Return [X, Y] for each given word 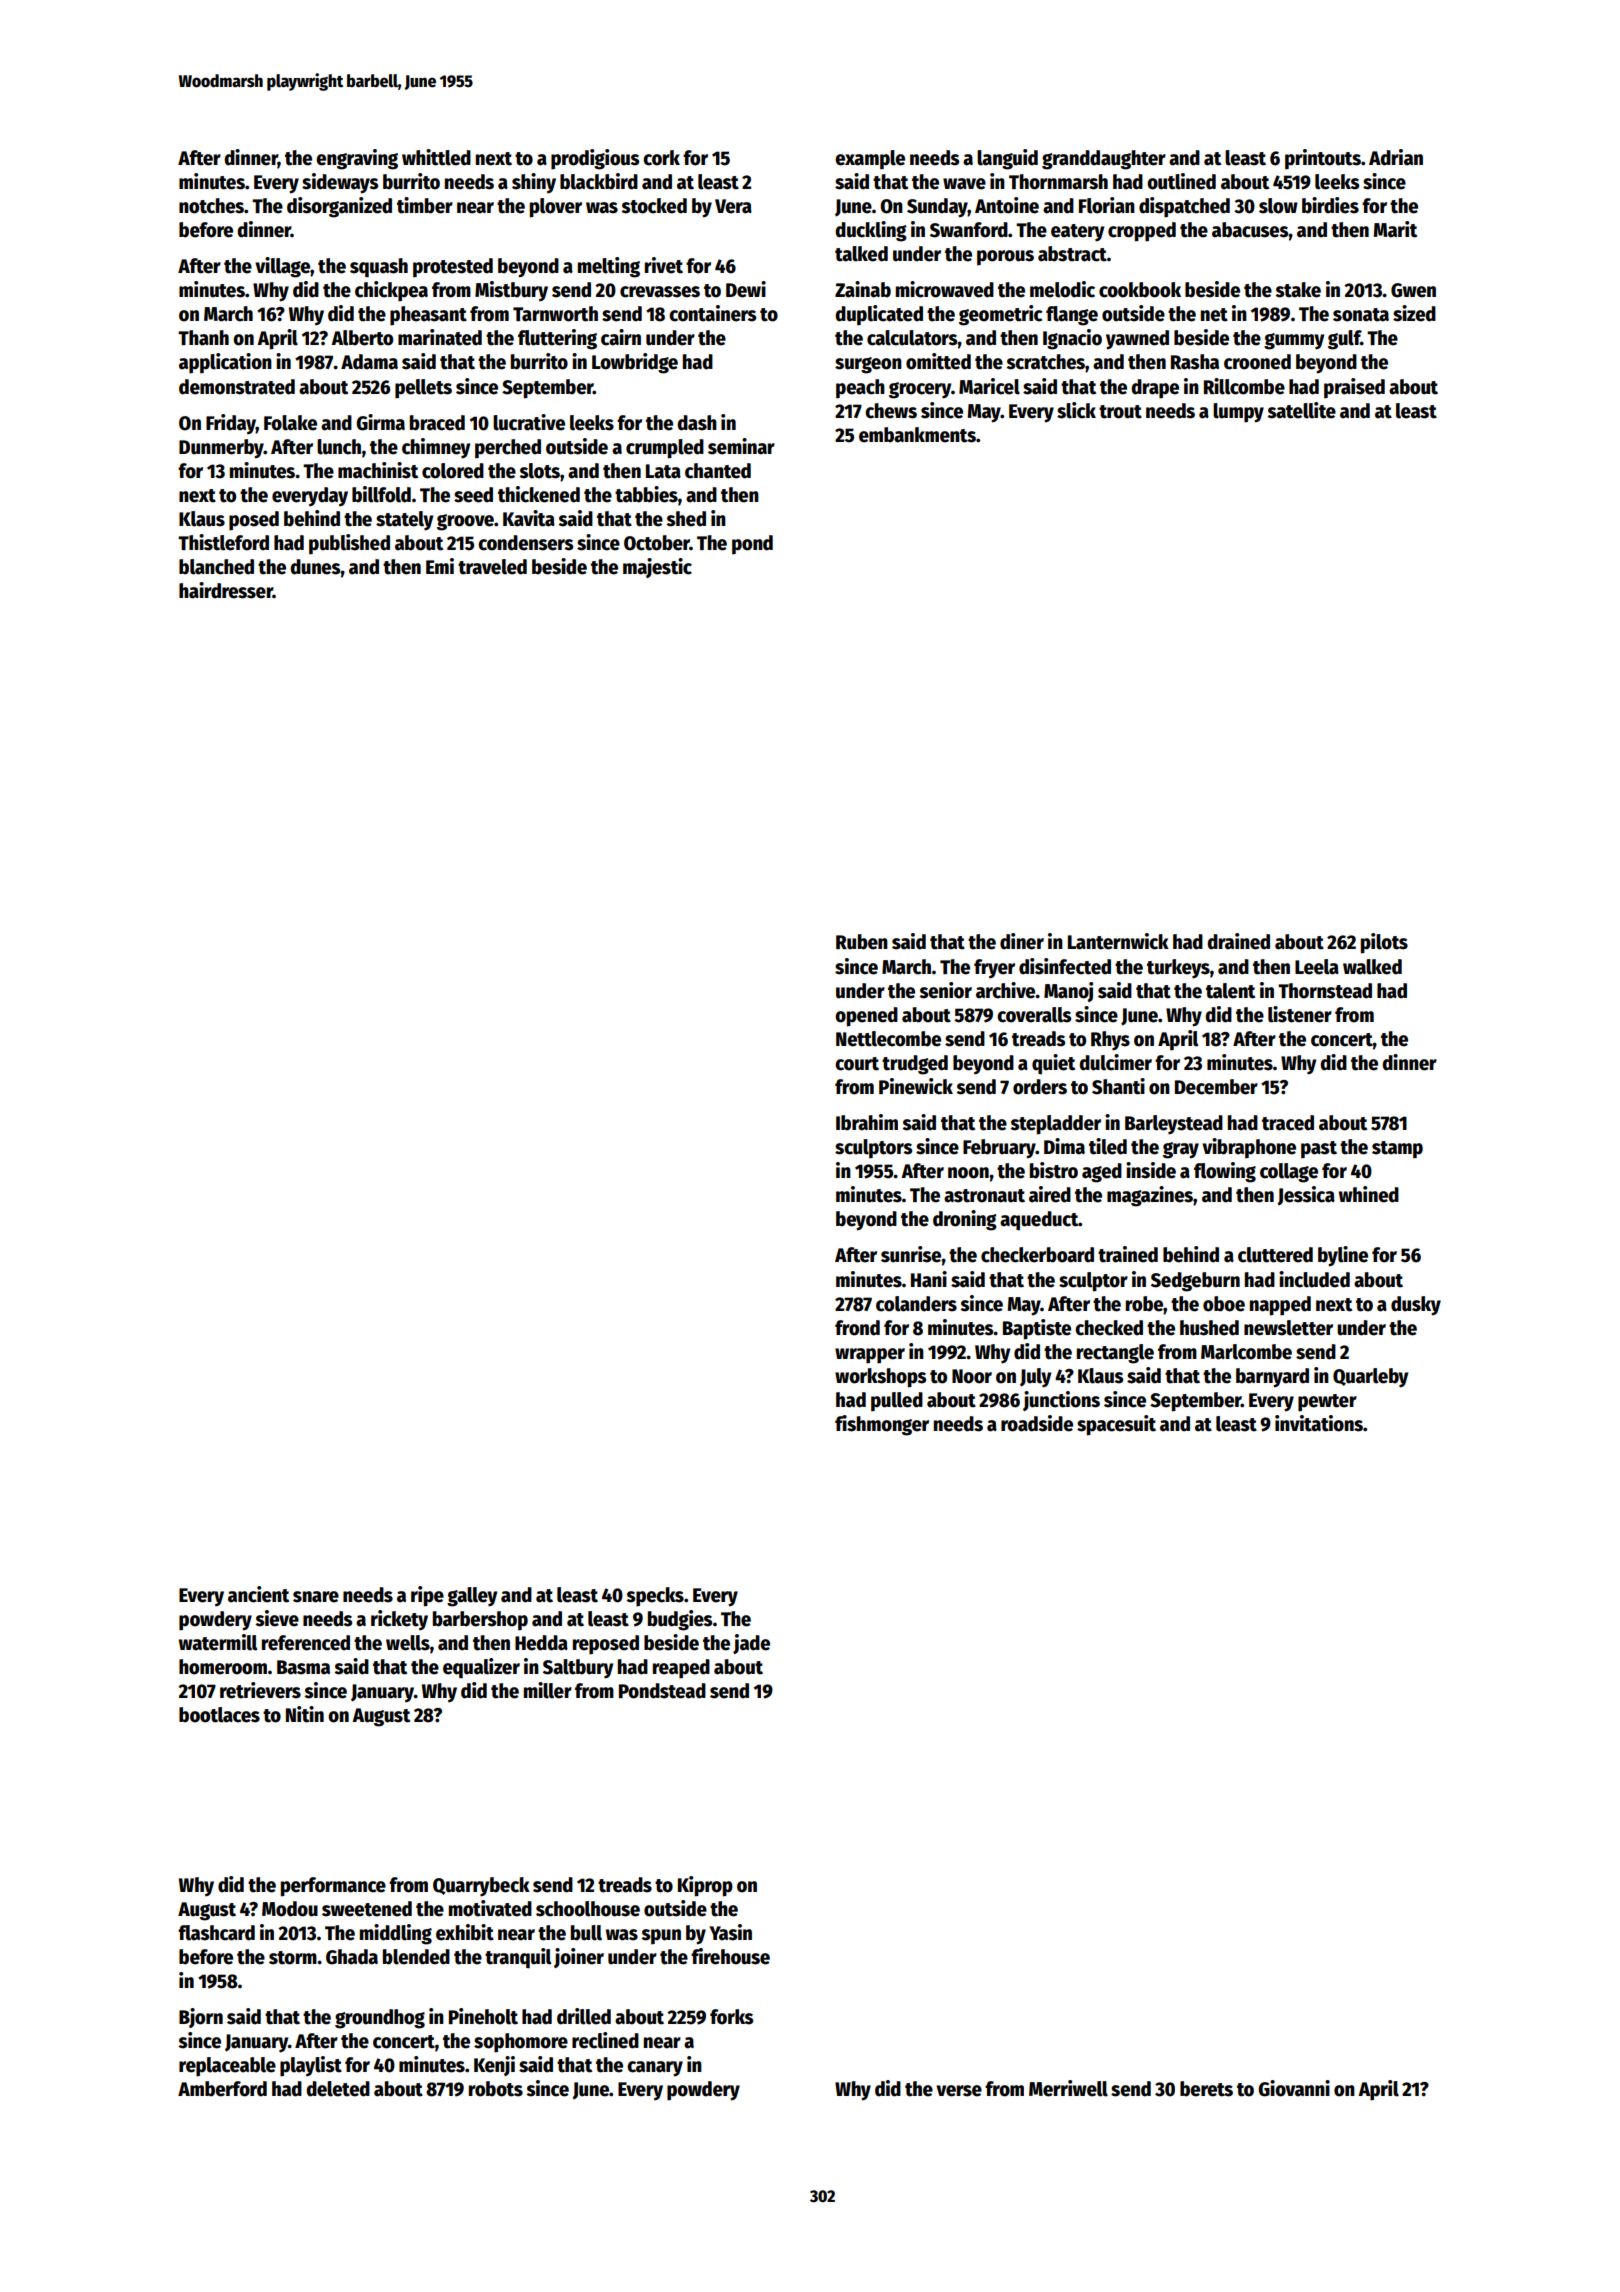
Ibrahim [867, 1122]
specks [655, 1597]
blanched [216, 567]
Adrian [1396, 157]
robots [496, 2089]
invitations [1319, 1423]
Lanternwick [1118, 941]
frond [857, 1328]
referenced [306, 1643]
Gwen [1413, 290]
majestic [657, 568]
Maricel [989, 386]
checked [1109, 1328]
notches [211, 206]
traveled [492, 567]
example [870, 160]
